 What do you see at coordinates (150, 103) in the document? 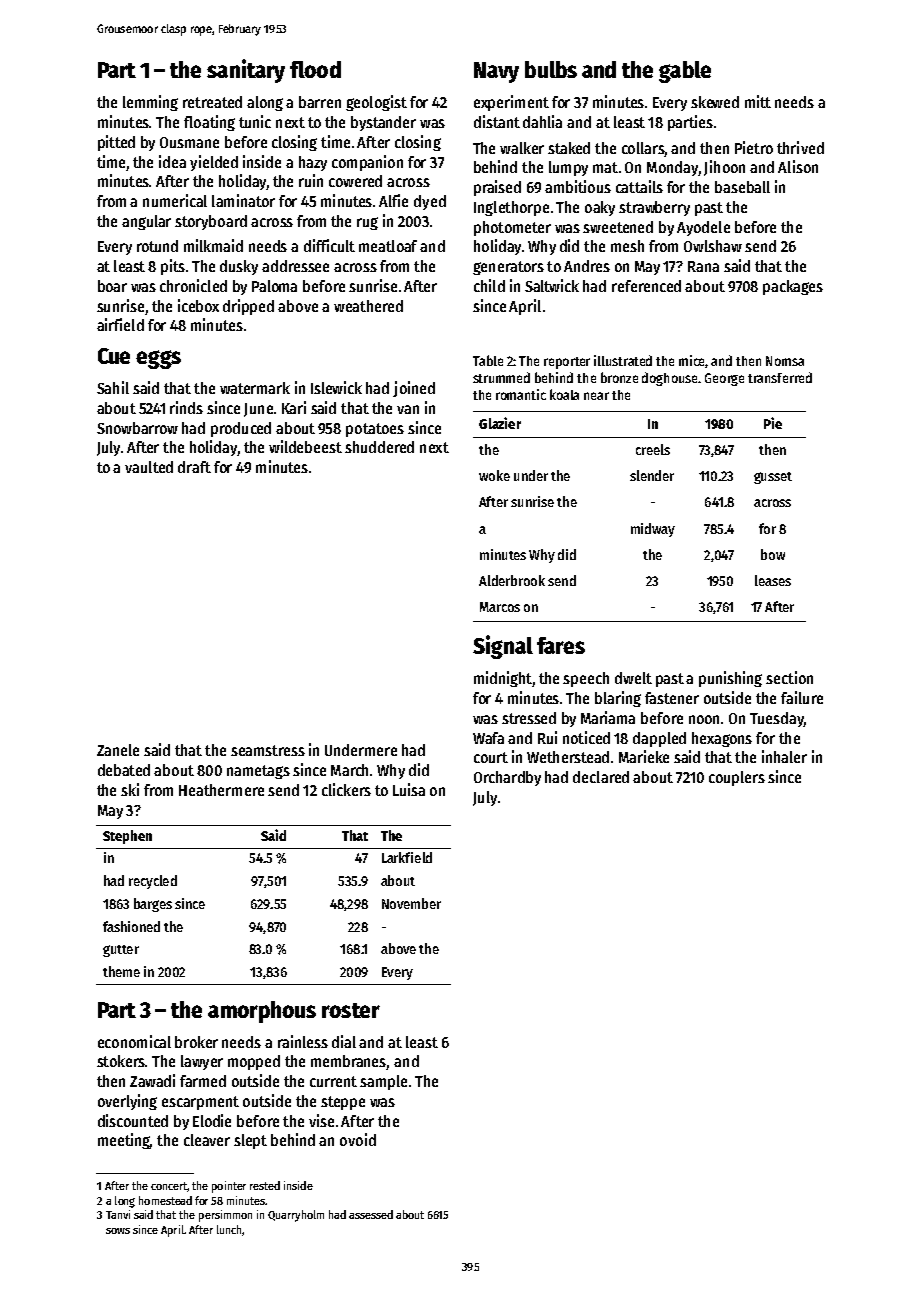
I see `lemming` at bounding box center [150, 103].
